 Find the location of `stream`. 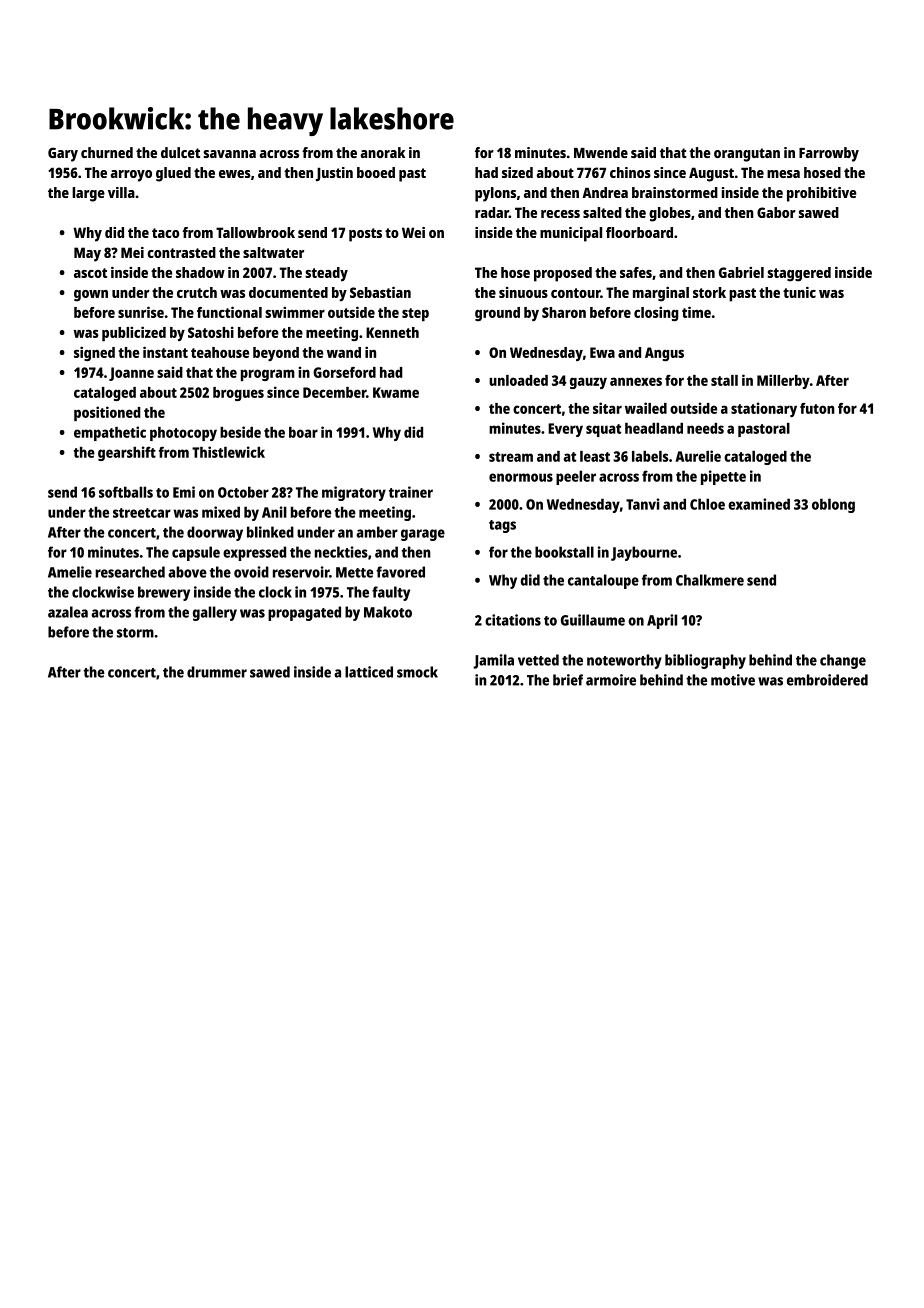

stream is located at coordinates (511, 457).
